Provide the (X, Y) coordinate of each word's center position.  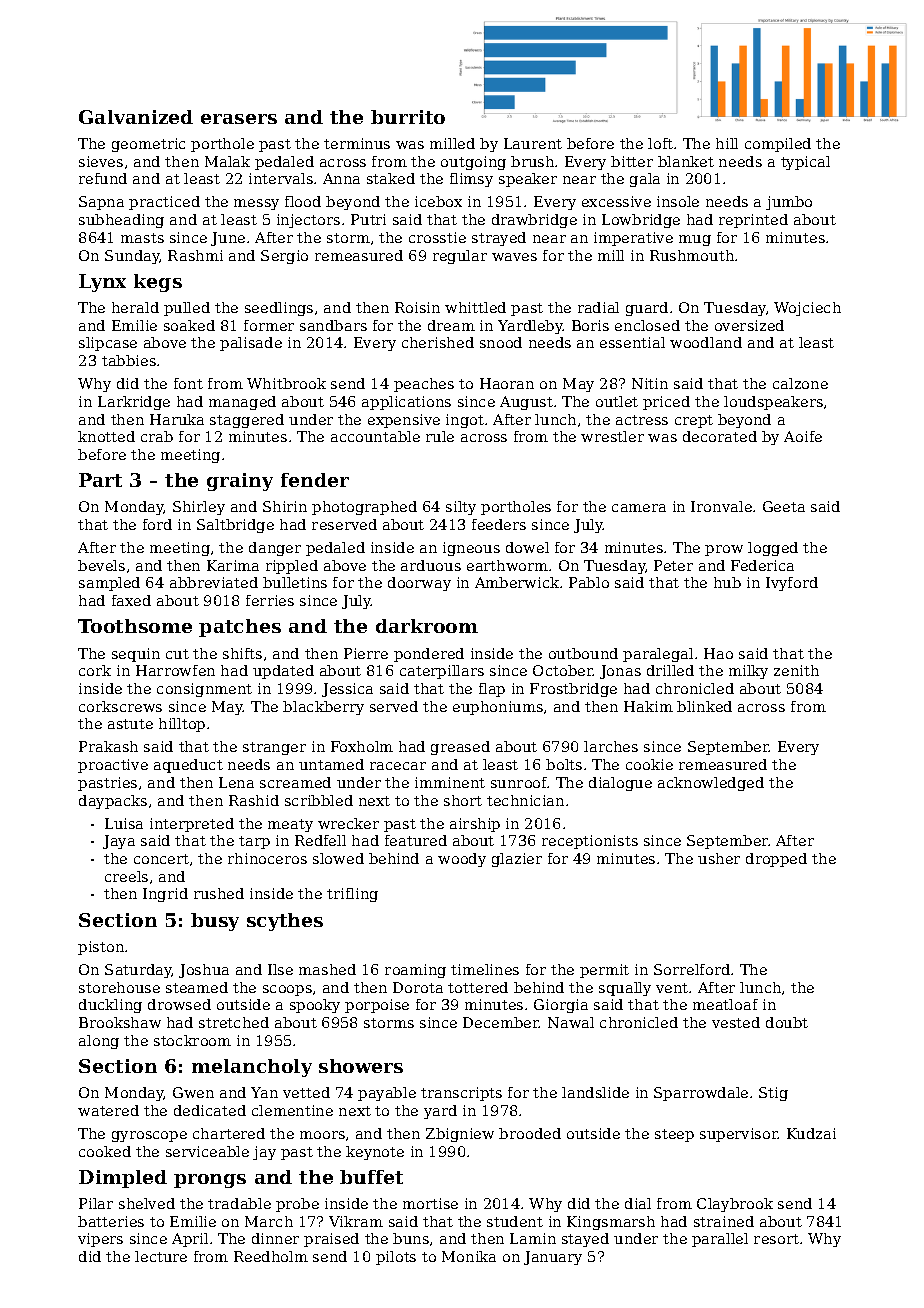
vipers (100, 1240)
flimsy (471, 180)
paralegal (658, 655)
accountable (375, 436)
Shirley (199, 508)
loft (660, 143)
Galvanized (136, 117)
